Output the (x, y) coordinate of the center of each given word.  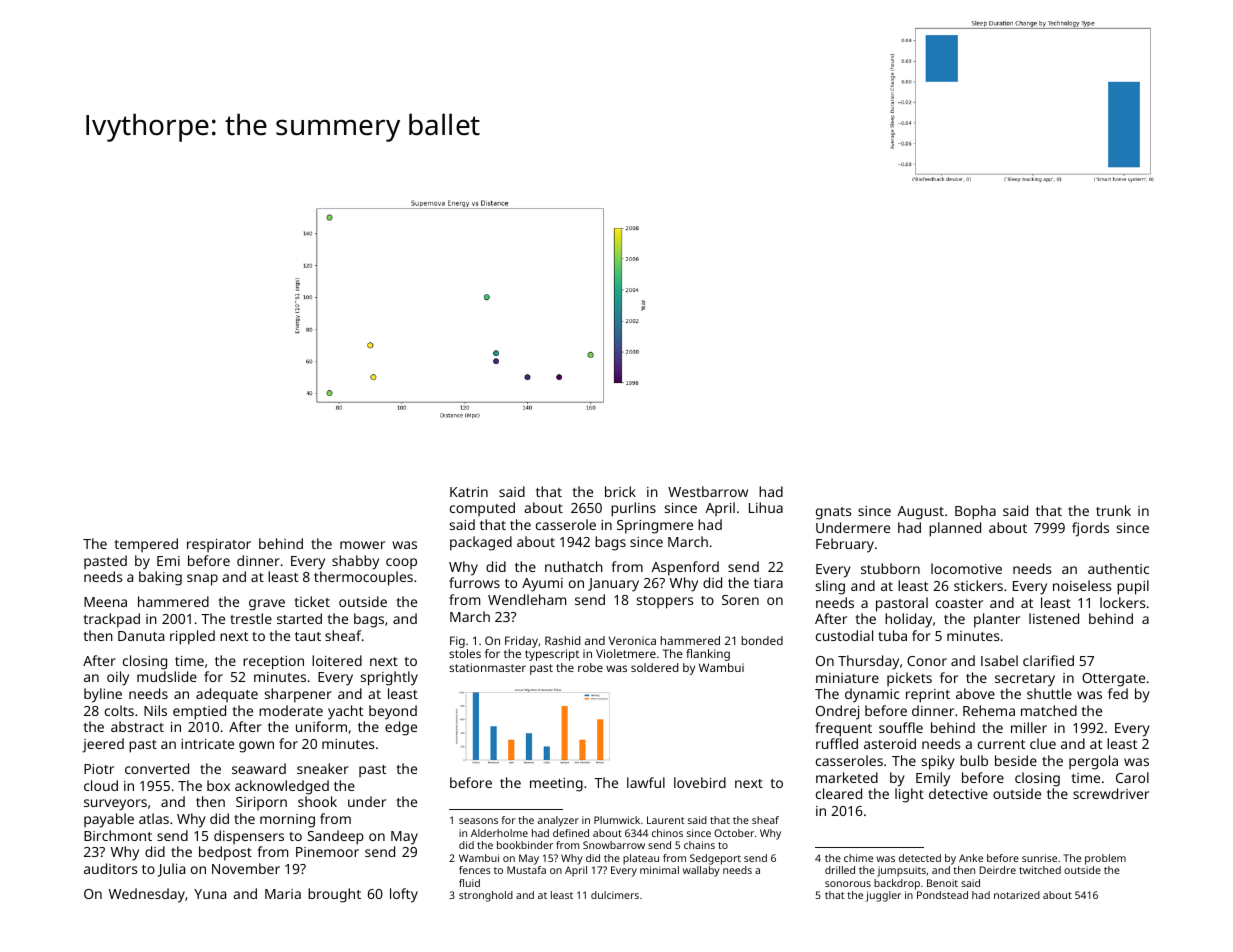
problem (1105, 859)
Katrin (469, 492)
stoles (465, 653)
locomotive (966, 568)
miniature (847, 678)
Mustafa (526, 870)
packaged (481, 543)
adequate (227, 695)
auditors (111, 868)
